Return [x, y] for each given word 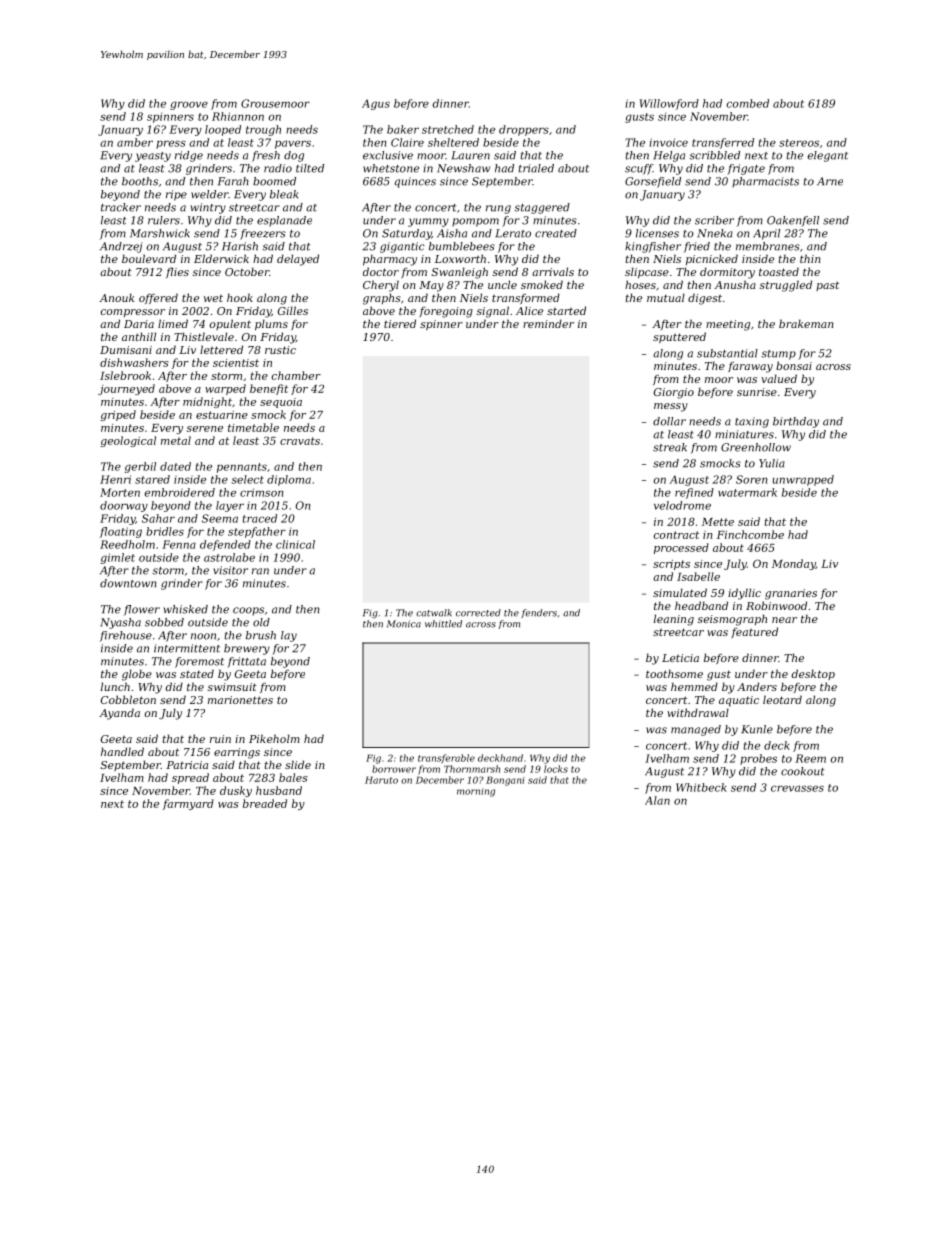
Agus [376, 104]
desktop [813, 674]
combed [747, 103]
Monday [794, 564]
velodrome [682, 505]
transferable [446, 759]
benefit [269, 389]
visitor [230, 570]
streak [670, 447]
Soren [752, 479]
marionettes [240, 700]
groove [189, 105]
